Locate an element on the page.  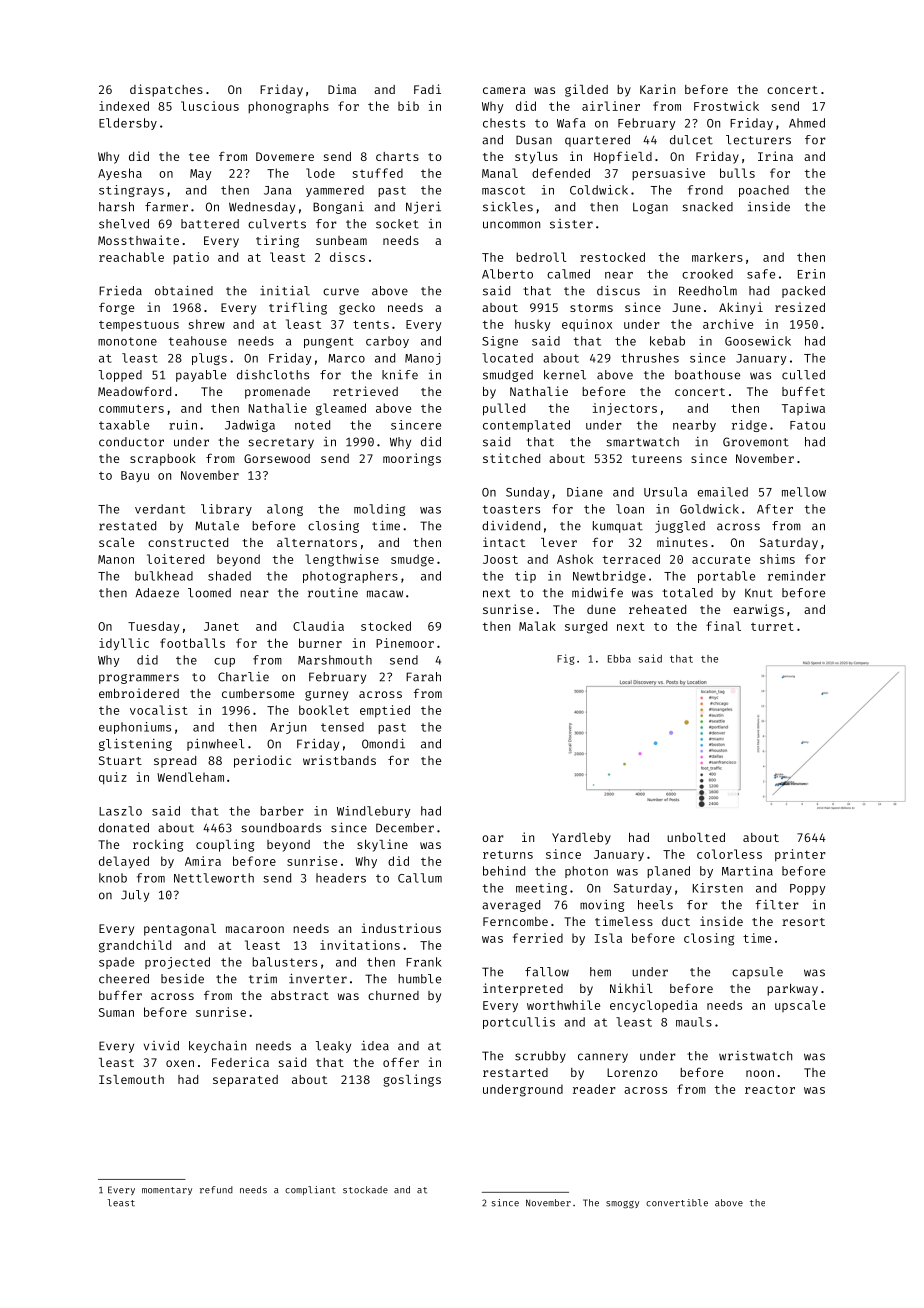
emptied is located at coordinates (385, 711).
